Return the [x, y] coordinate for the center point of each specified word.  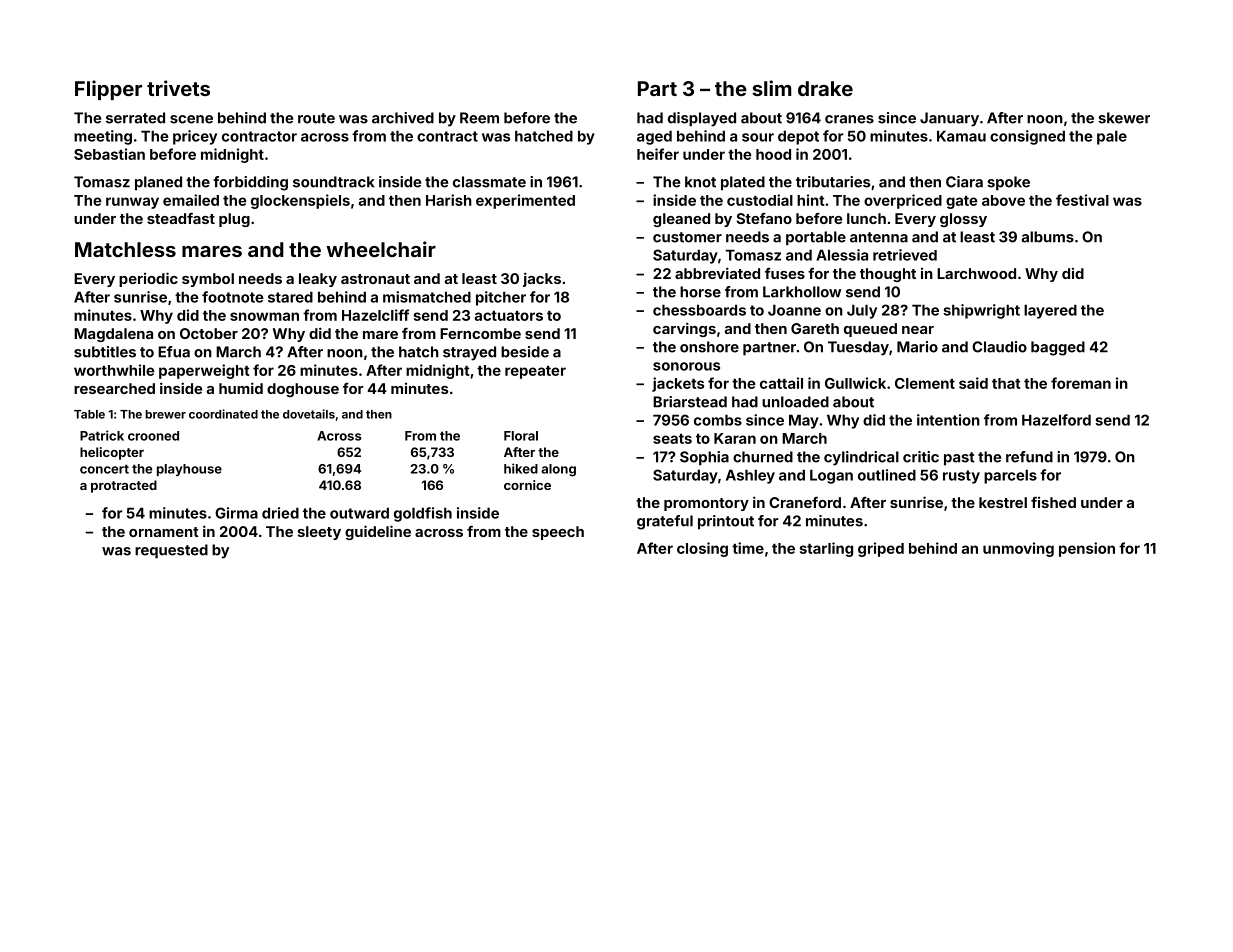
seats [672, 439]
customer [687, 237]
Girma [236, 513]
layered [1050, 311]
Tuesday [858, 348]
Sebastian [109, 154]
